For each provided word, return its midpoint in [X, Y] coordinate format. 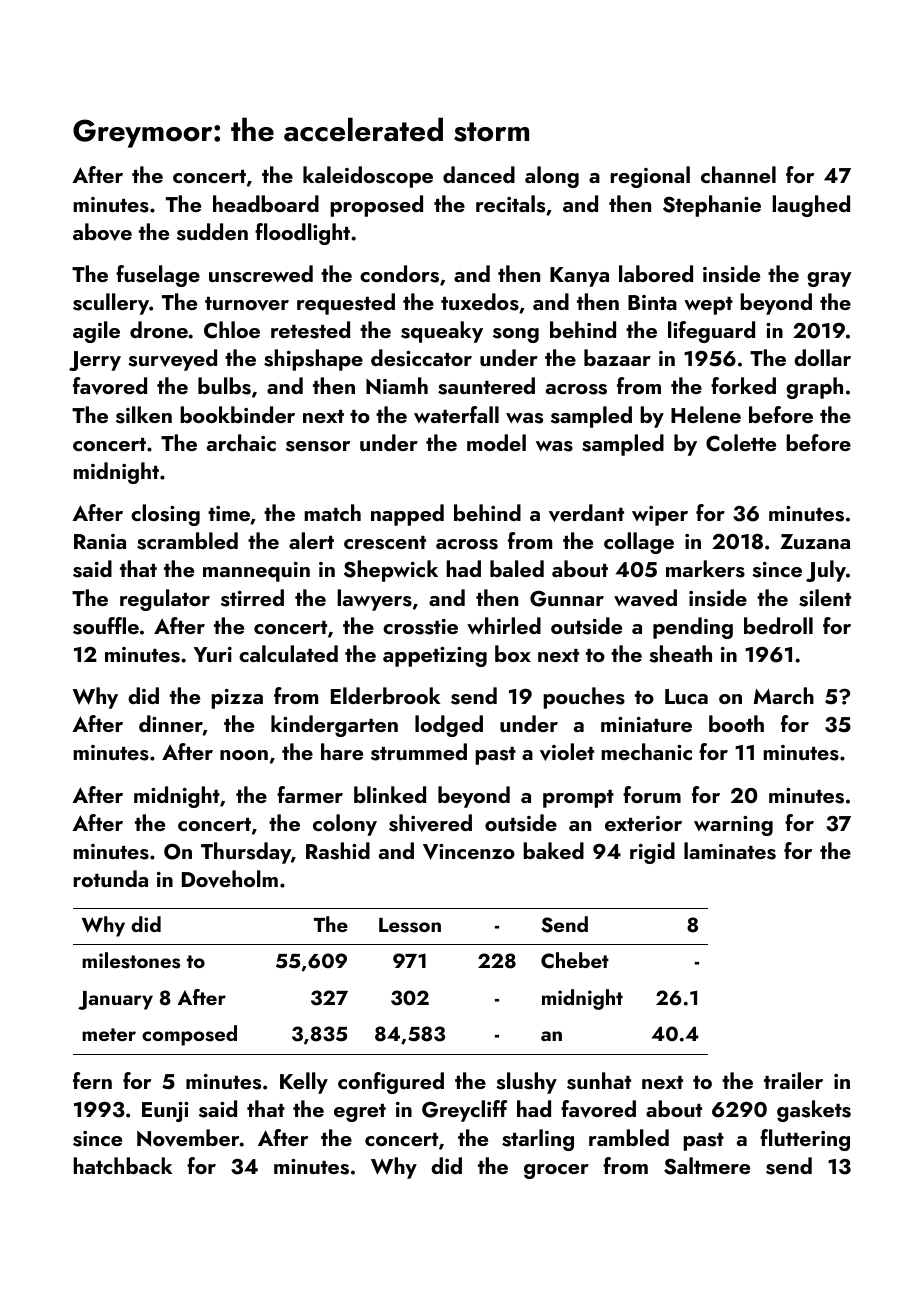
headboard [266, 203]
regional [650, 177]
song [516, 335]
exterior [643, 823]
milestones [131, 960]
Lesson [410, 925]
